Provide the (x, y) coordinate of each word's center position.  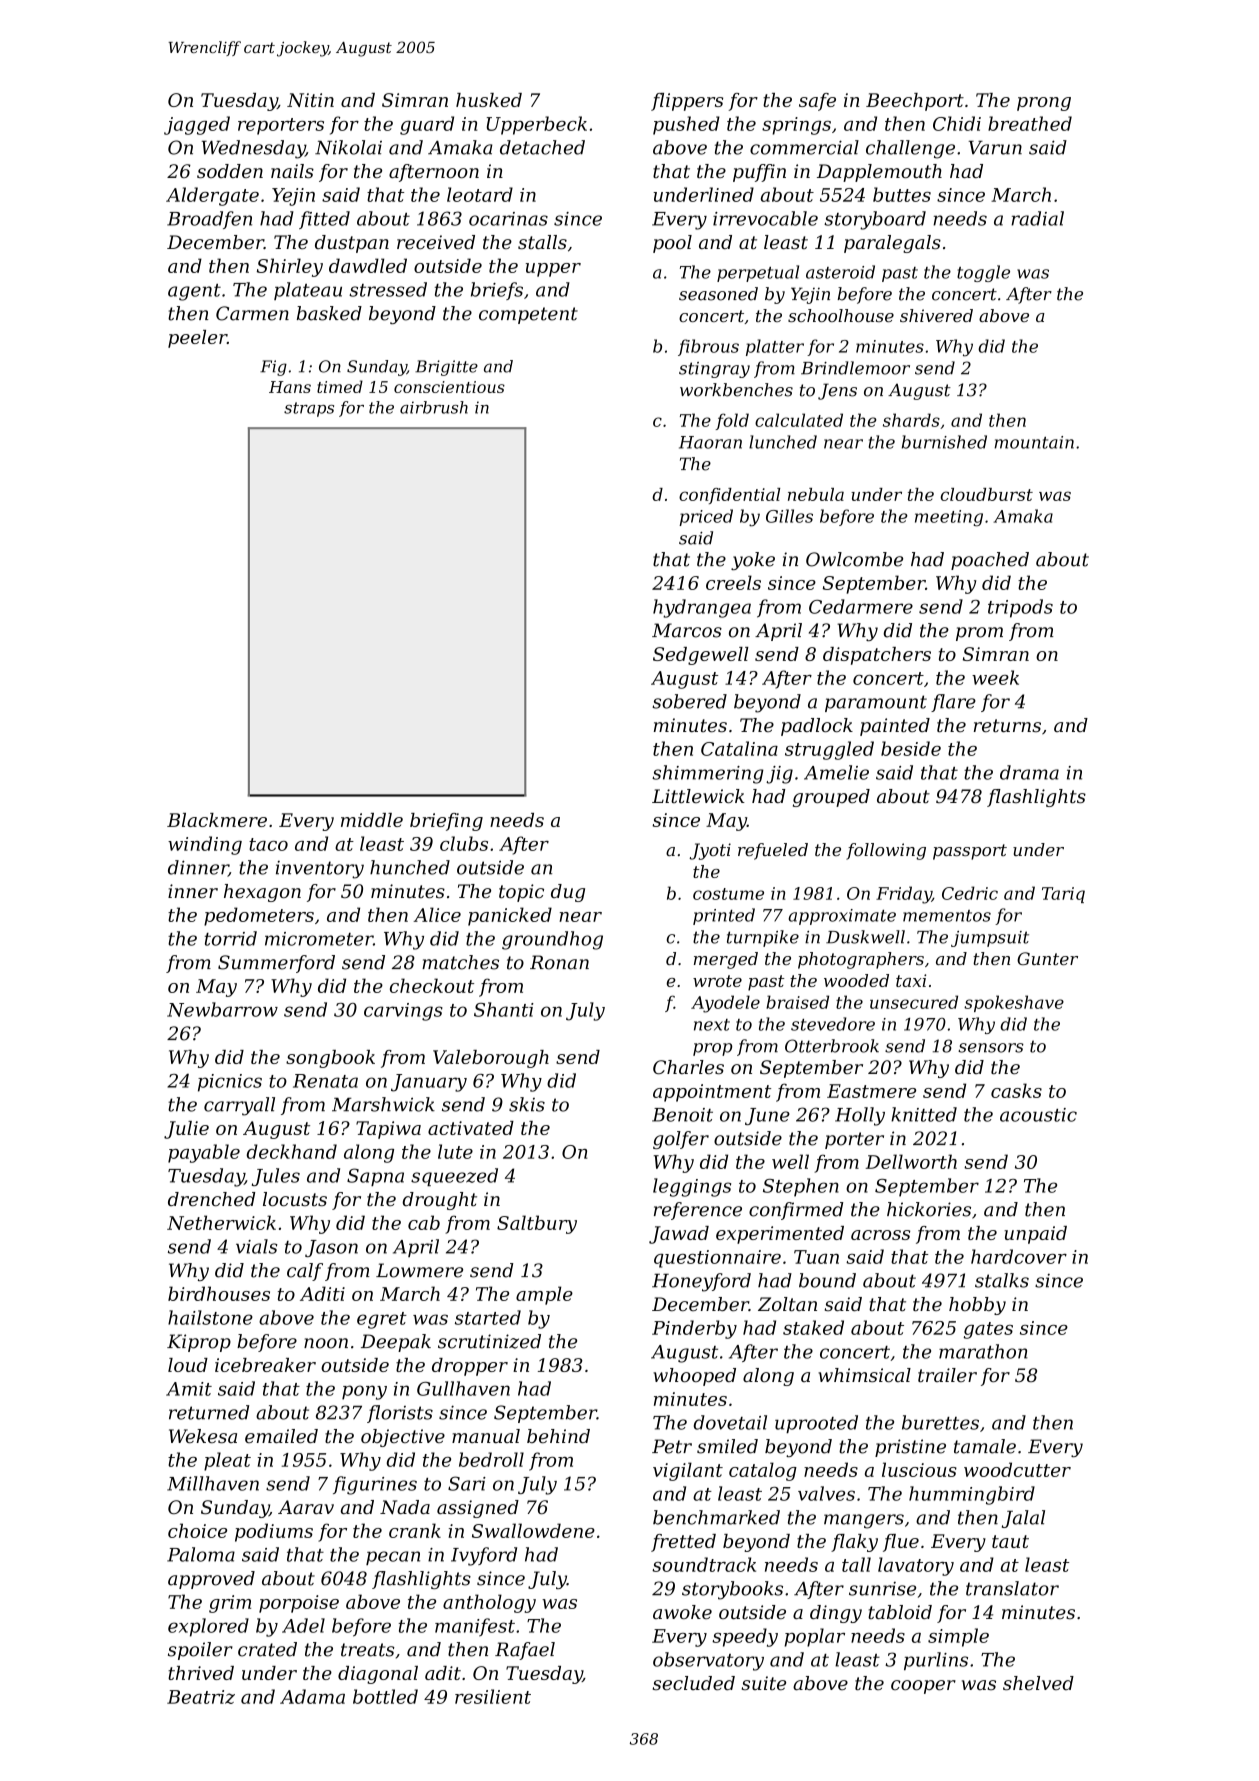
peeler (197, 339)
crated (267, 1649)
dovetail (730, 1422)
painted (895, 727)
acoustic (1038, 1115)
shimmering (708, 774)
